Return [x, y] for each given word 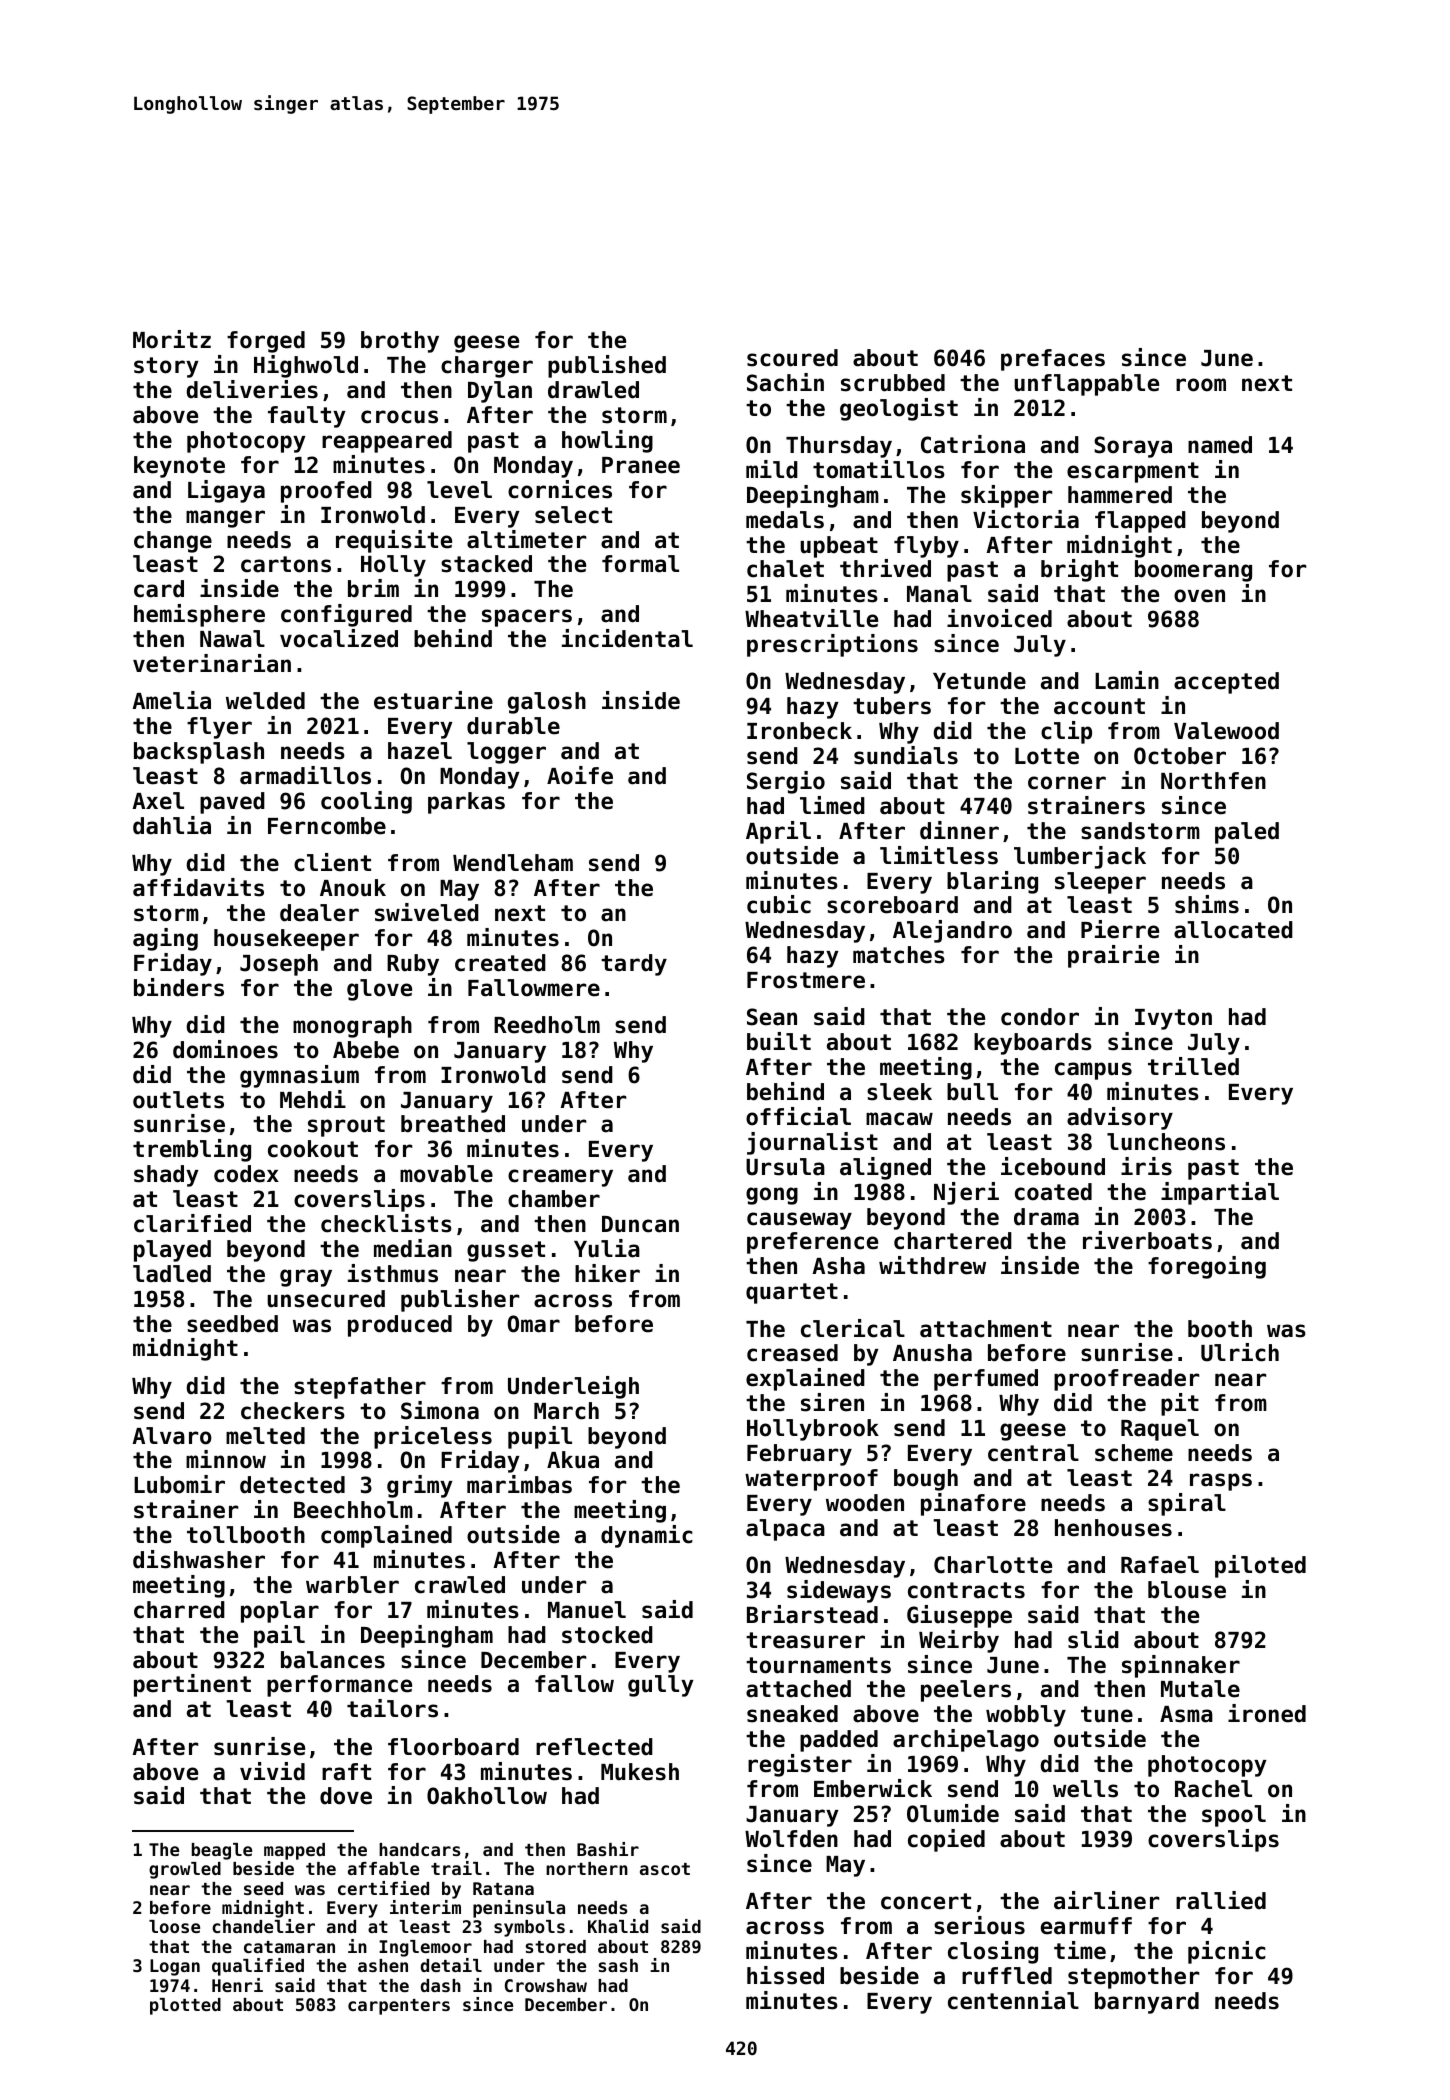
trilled [1193, 1066]
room [1201, 385]
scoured [792, 358]
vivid [272, 1771]
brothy [400, 342]
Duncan [640, 1224]
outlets [178, 1100]
